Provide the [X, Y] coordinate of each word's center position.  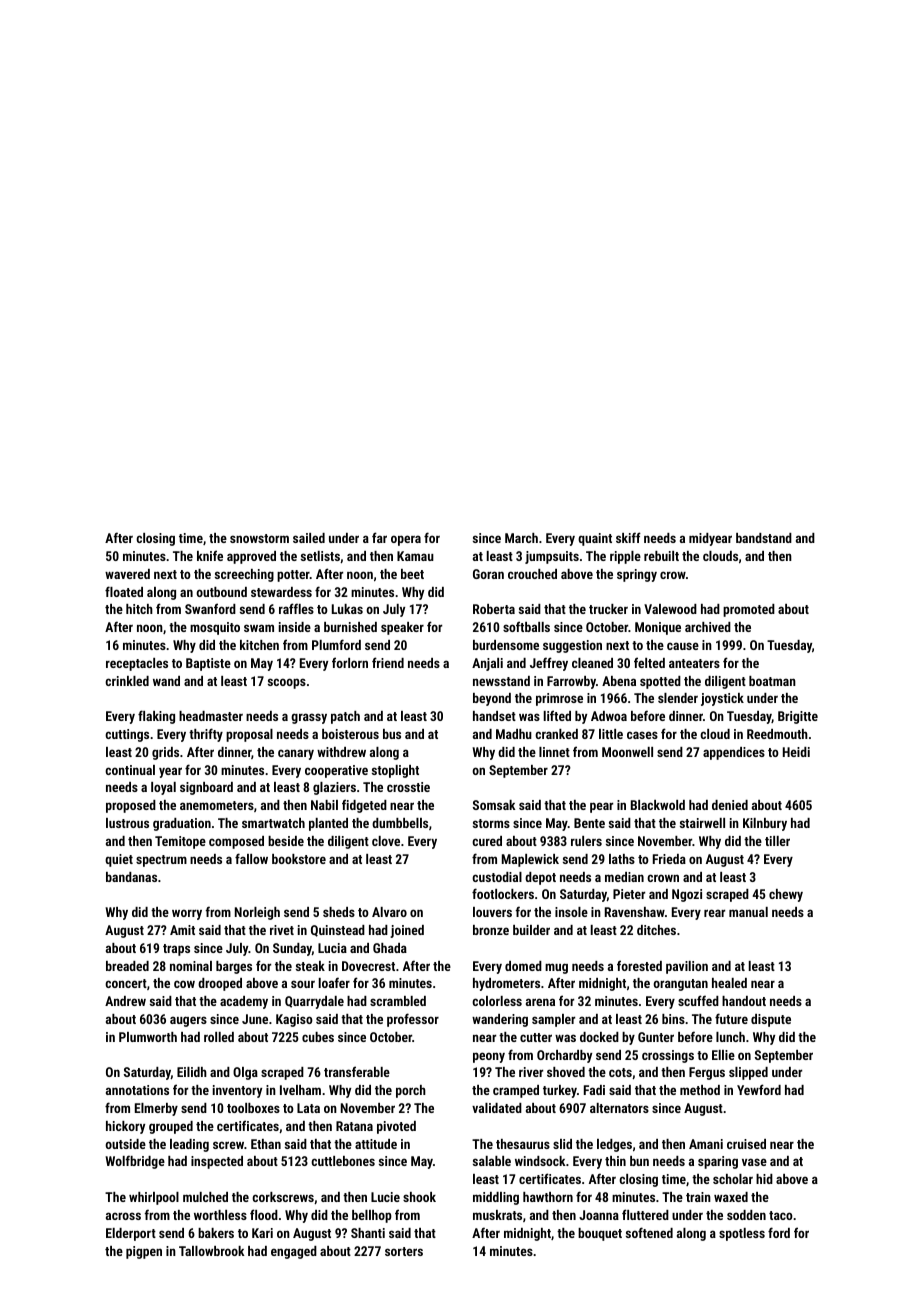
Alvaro [389, 912]
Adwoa [609, 716]
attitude [376, 1144]
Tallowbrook [211, 1251]
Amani [706, 1144]
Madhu [514, 734]
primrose [559, 699]
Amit [182, 930]
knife [210, 555]
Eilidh [192, 1072]
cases [642, 735]
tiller [777, 841]
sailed [309, 538]
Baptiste [208, 664]
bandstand [764, 538]
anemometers [217, 805]
